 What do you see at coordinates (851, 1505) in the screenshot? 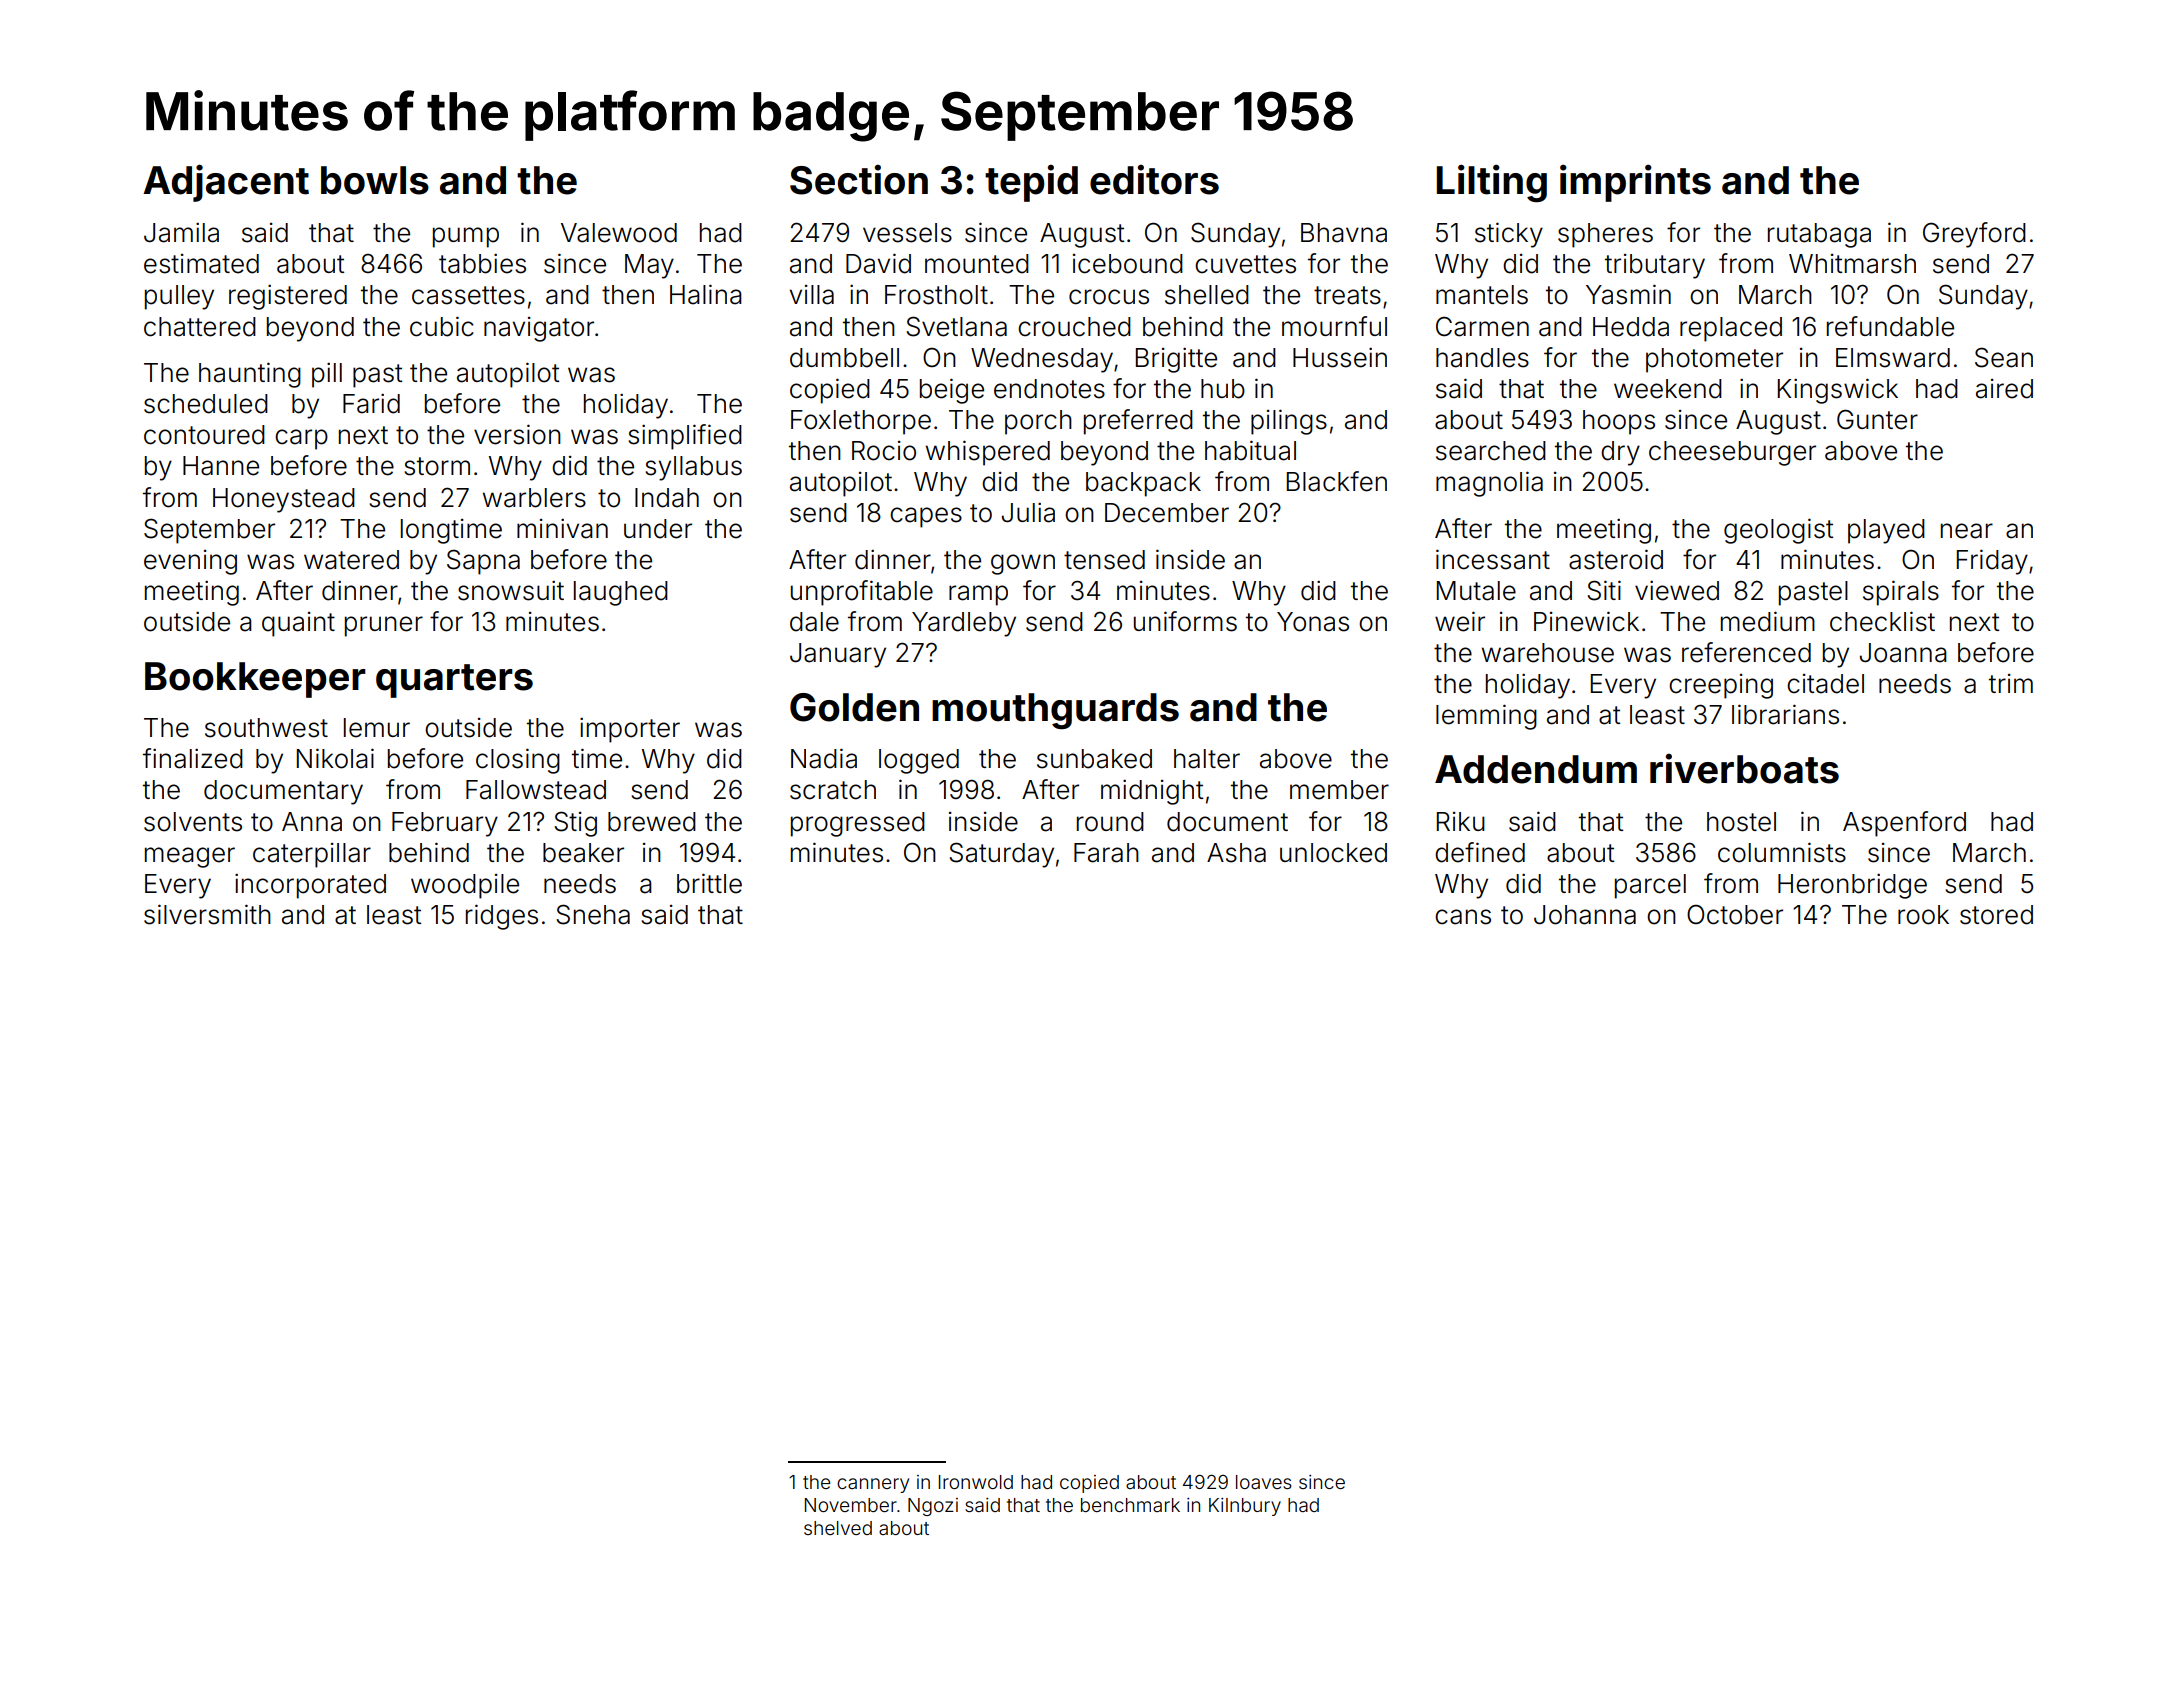
I see `November` at bounding box center [851, 1505].
